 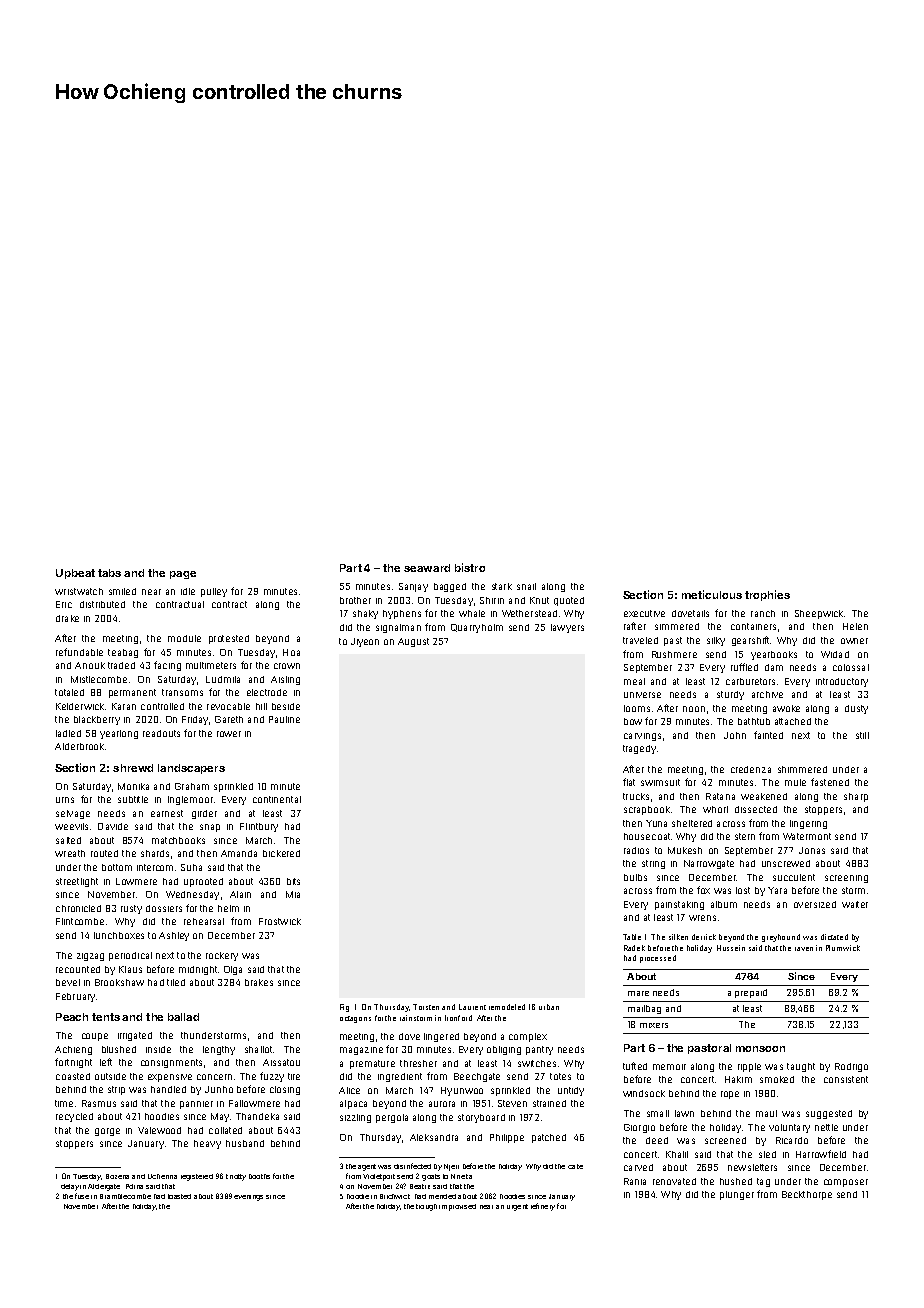 What do you see at coordinates (183, 1017) in the page?
I see `ballad` at bounding box center [183, 1017].
